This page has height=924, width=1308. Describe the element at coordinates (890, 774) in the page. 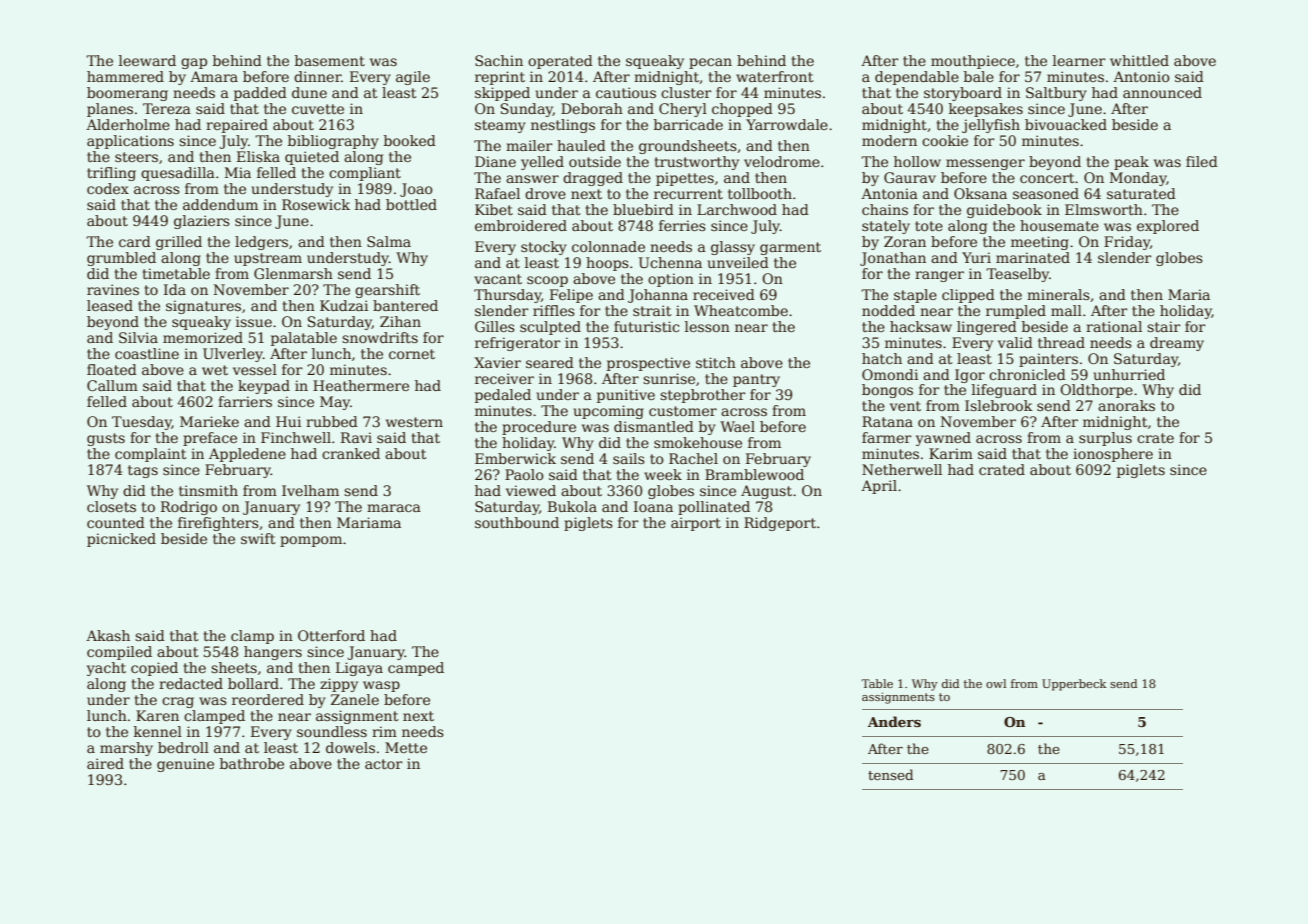

I see `tensed` at that location.
